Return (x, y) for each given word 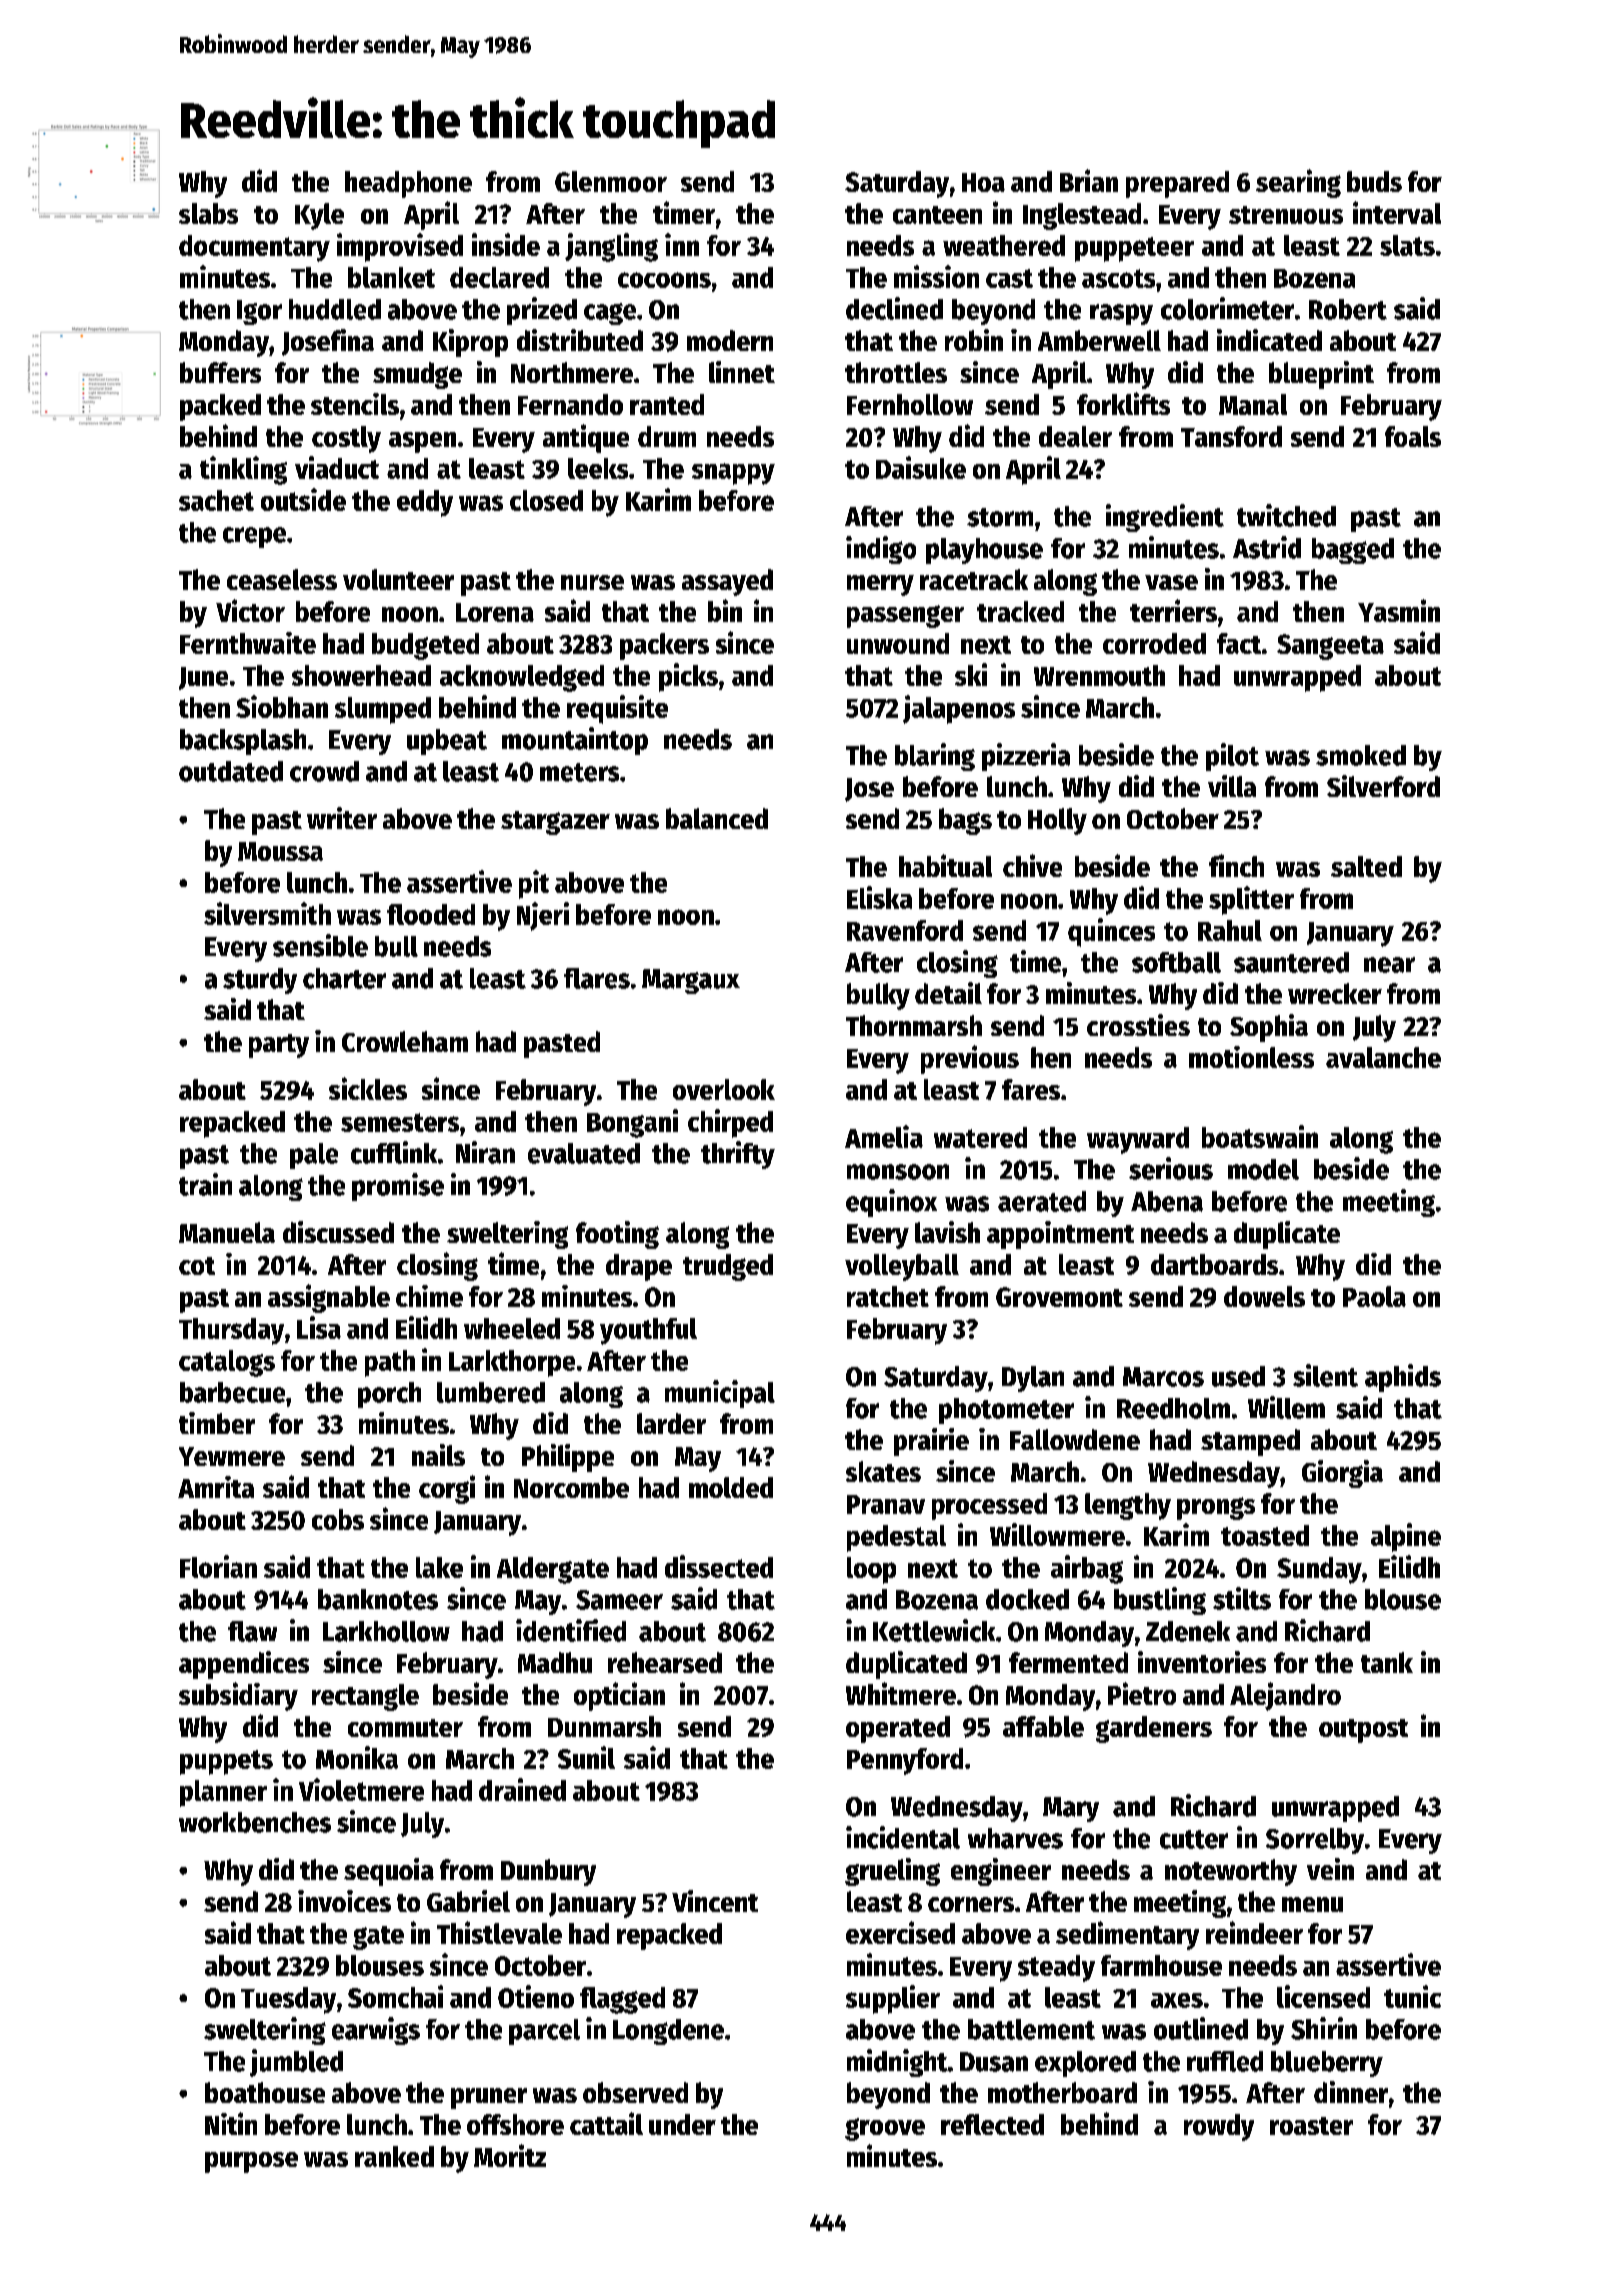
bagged (1353, 551)
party (279, 1046)
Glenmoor (611, 181)
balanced (717, 818)
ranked (394, 2156)
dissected (719, 1566)
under (682, 2124)
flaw (252, 1631)
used (1238, 1376)
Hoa (983, 182)
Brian (1089, 180)
